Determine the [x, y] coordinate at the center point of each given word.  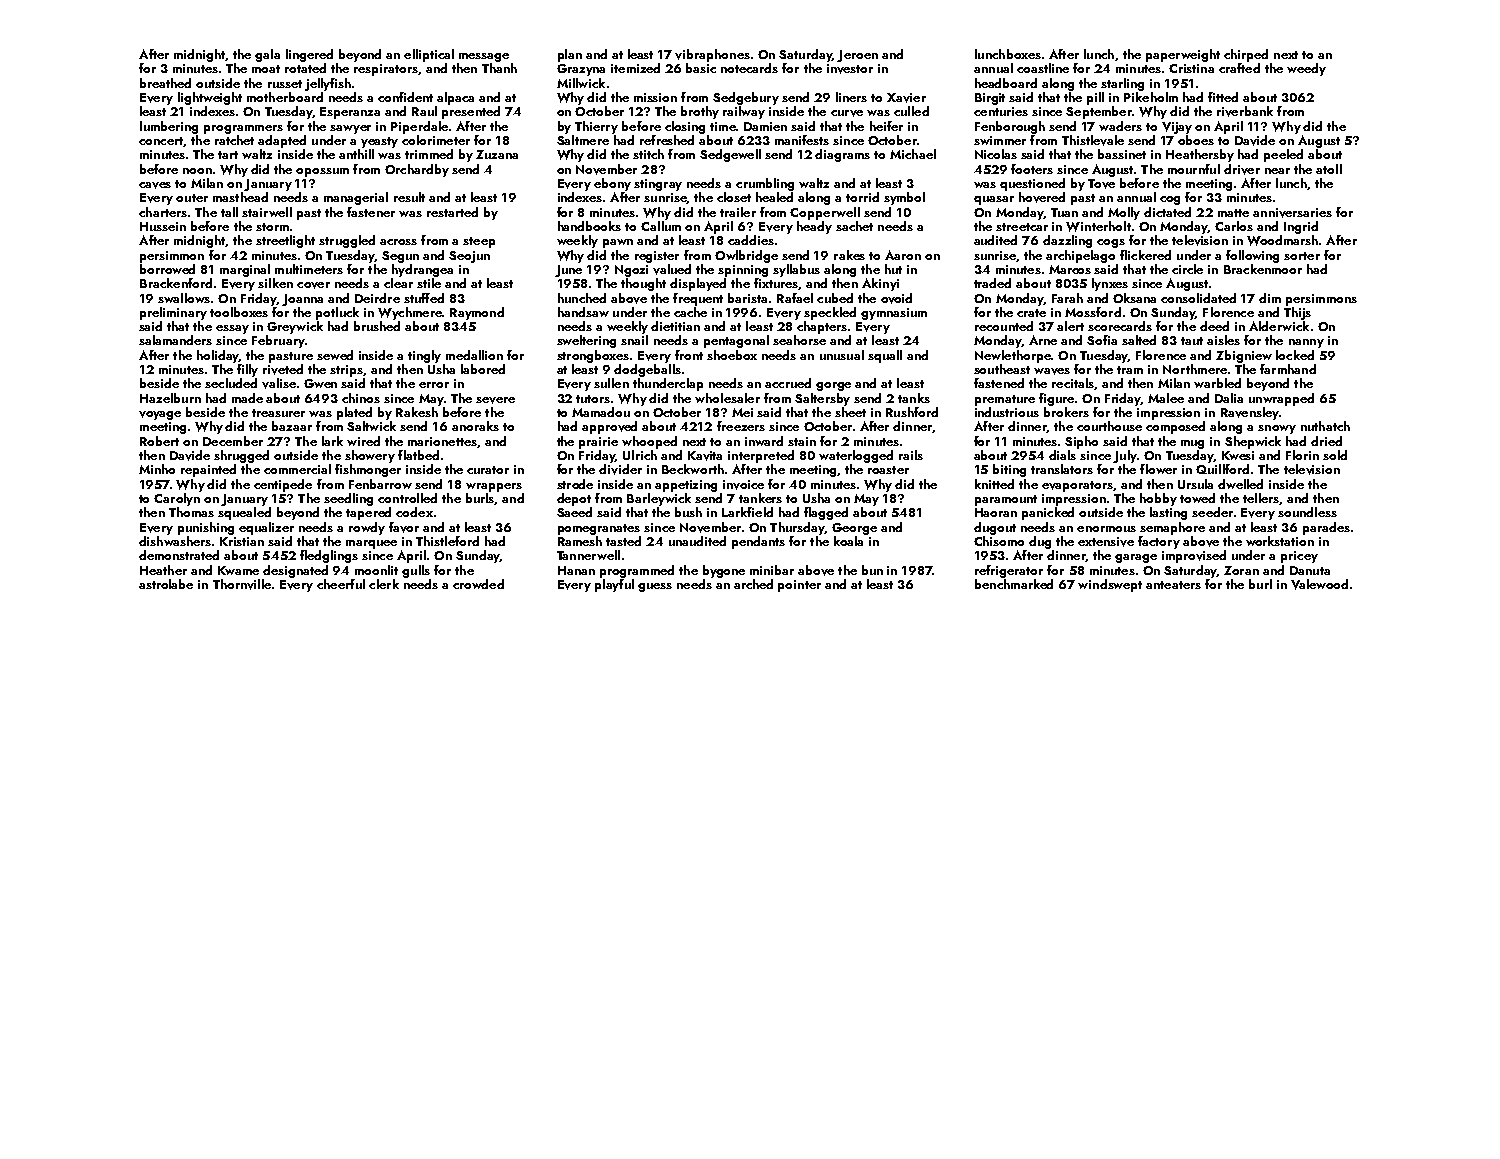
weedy [1306, 69]
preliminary [173, 313]
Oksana [1134, 298]
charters [163, 212]
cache [690, 312]
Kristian [242, 541]
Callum [661, 226]
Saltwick [371, 426]
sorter [1302, 256]
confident [405, 97]
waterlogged [856, 456]
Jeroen [857, 56]
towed [1197, 498]
